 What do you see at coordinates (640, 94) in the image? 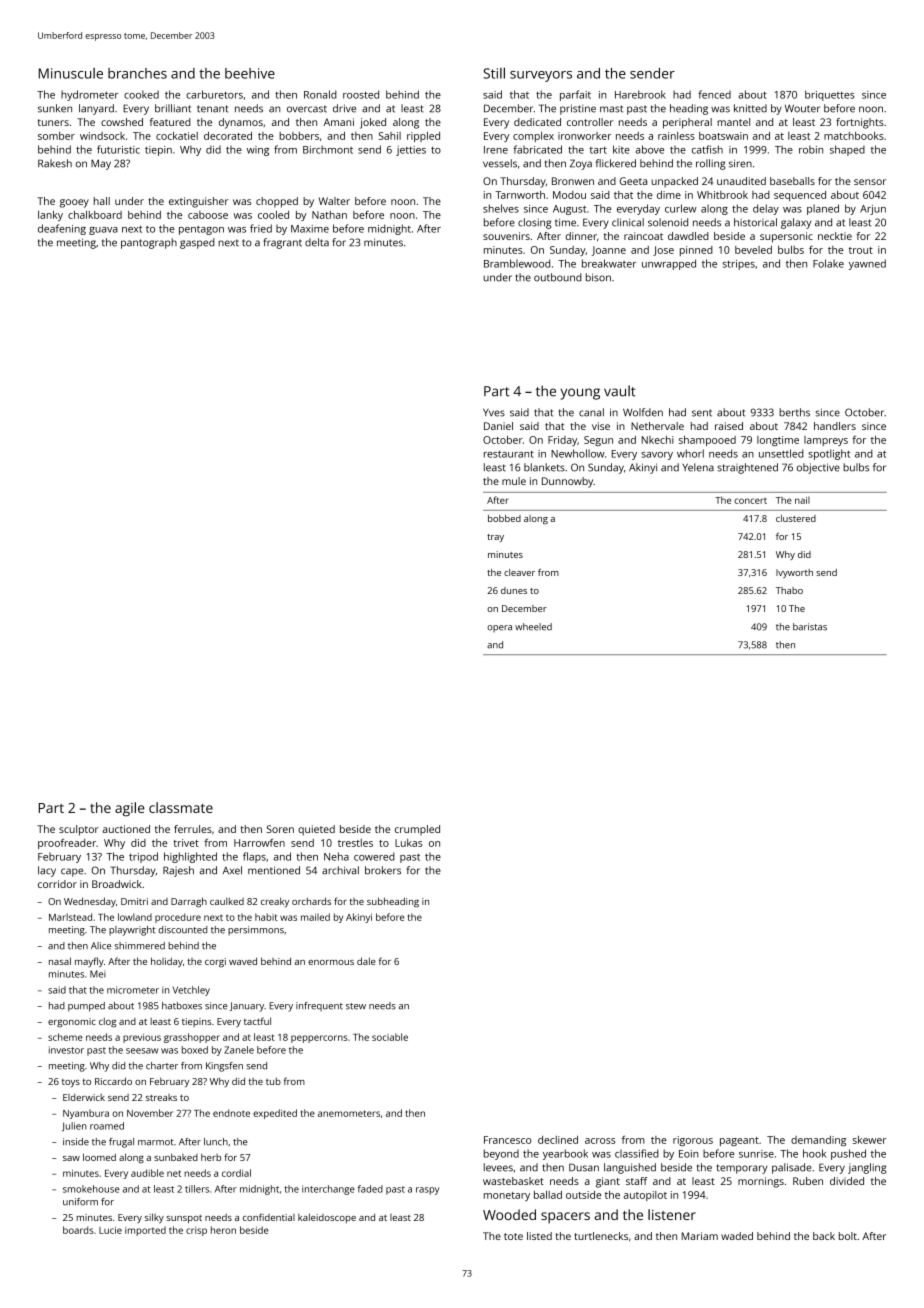
I see `Harebrook` at bounding box center [640, 94].
